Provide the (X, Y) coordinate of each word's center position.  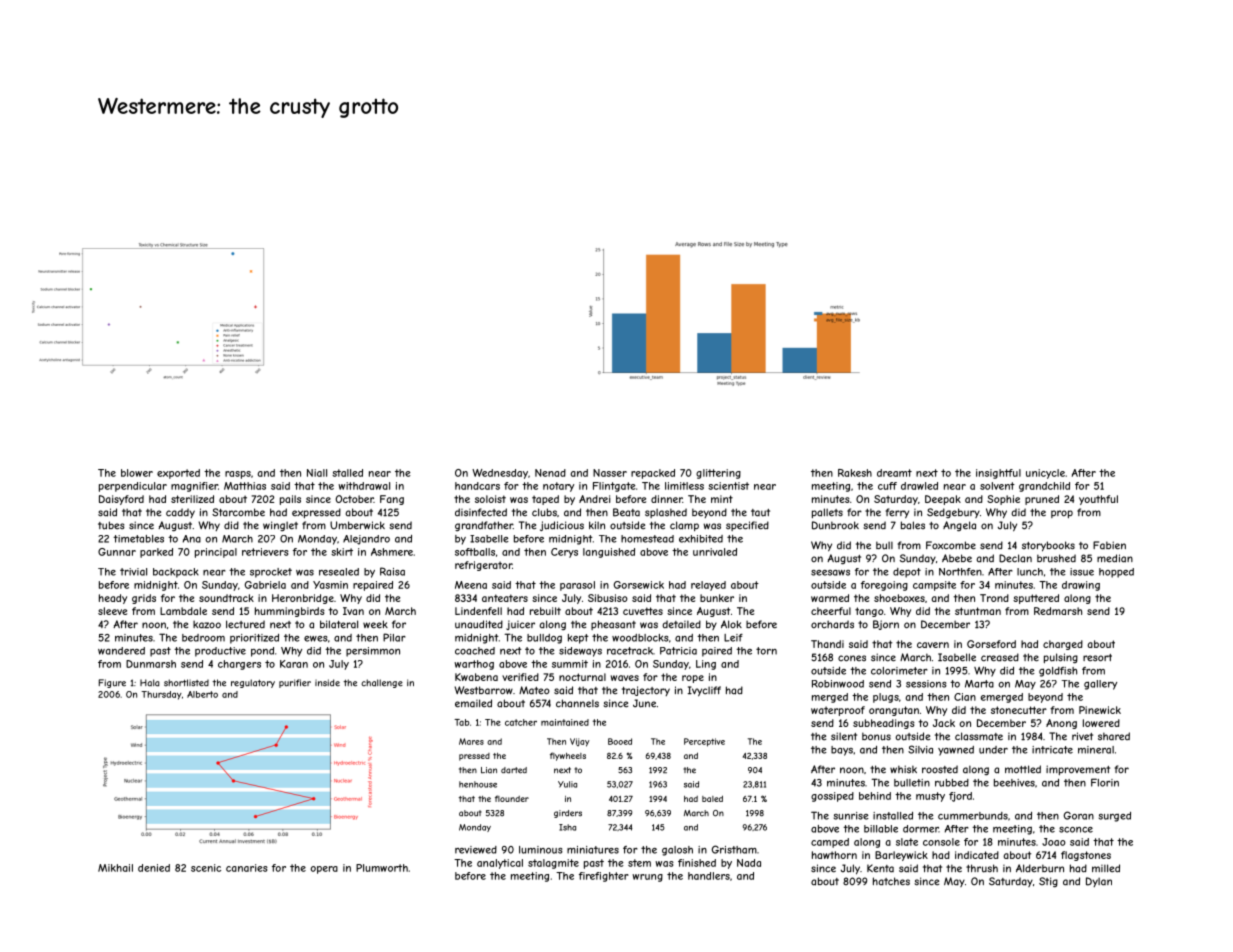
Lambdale (183, 611)
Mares (471, 741)
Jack (944, 723)
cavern (933, 645)
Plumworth (382, 868)
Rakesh (855, 473)
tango (869, 612)
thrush (982, 868)
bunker (717, 598)
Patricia (678, 651)
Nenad (550, 473)
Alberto (202, 694)
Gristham (734, 849)
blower (137, 473)
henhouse (478, 784)
